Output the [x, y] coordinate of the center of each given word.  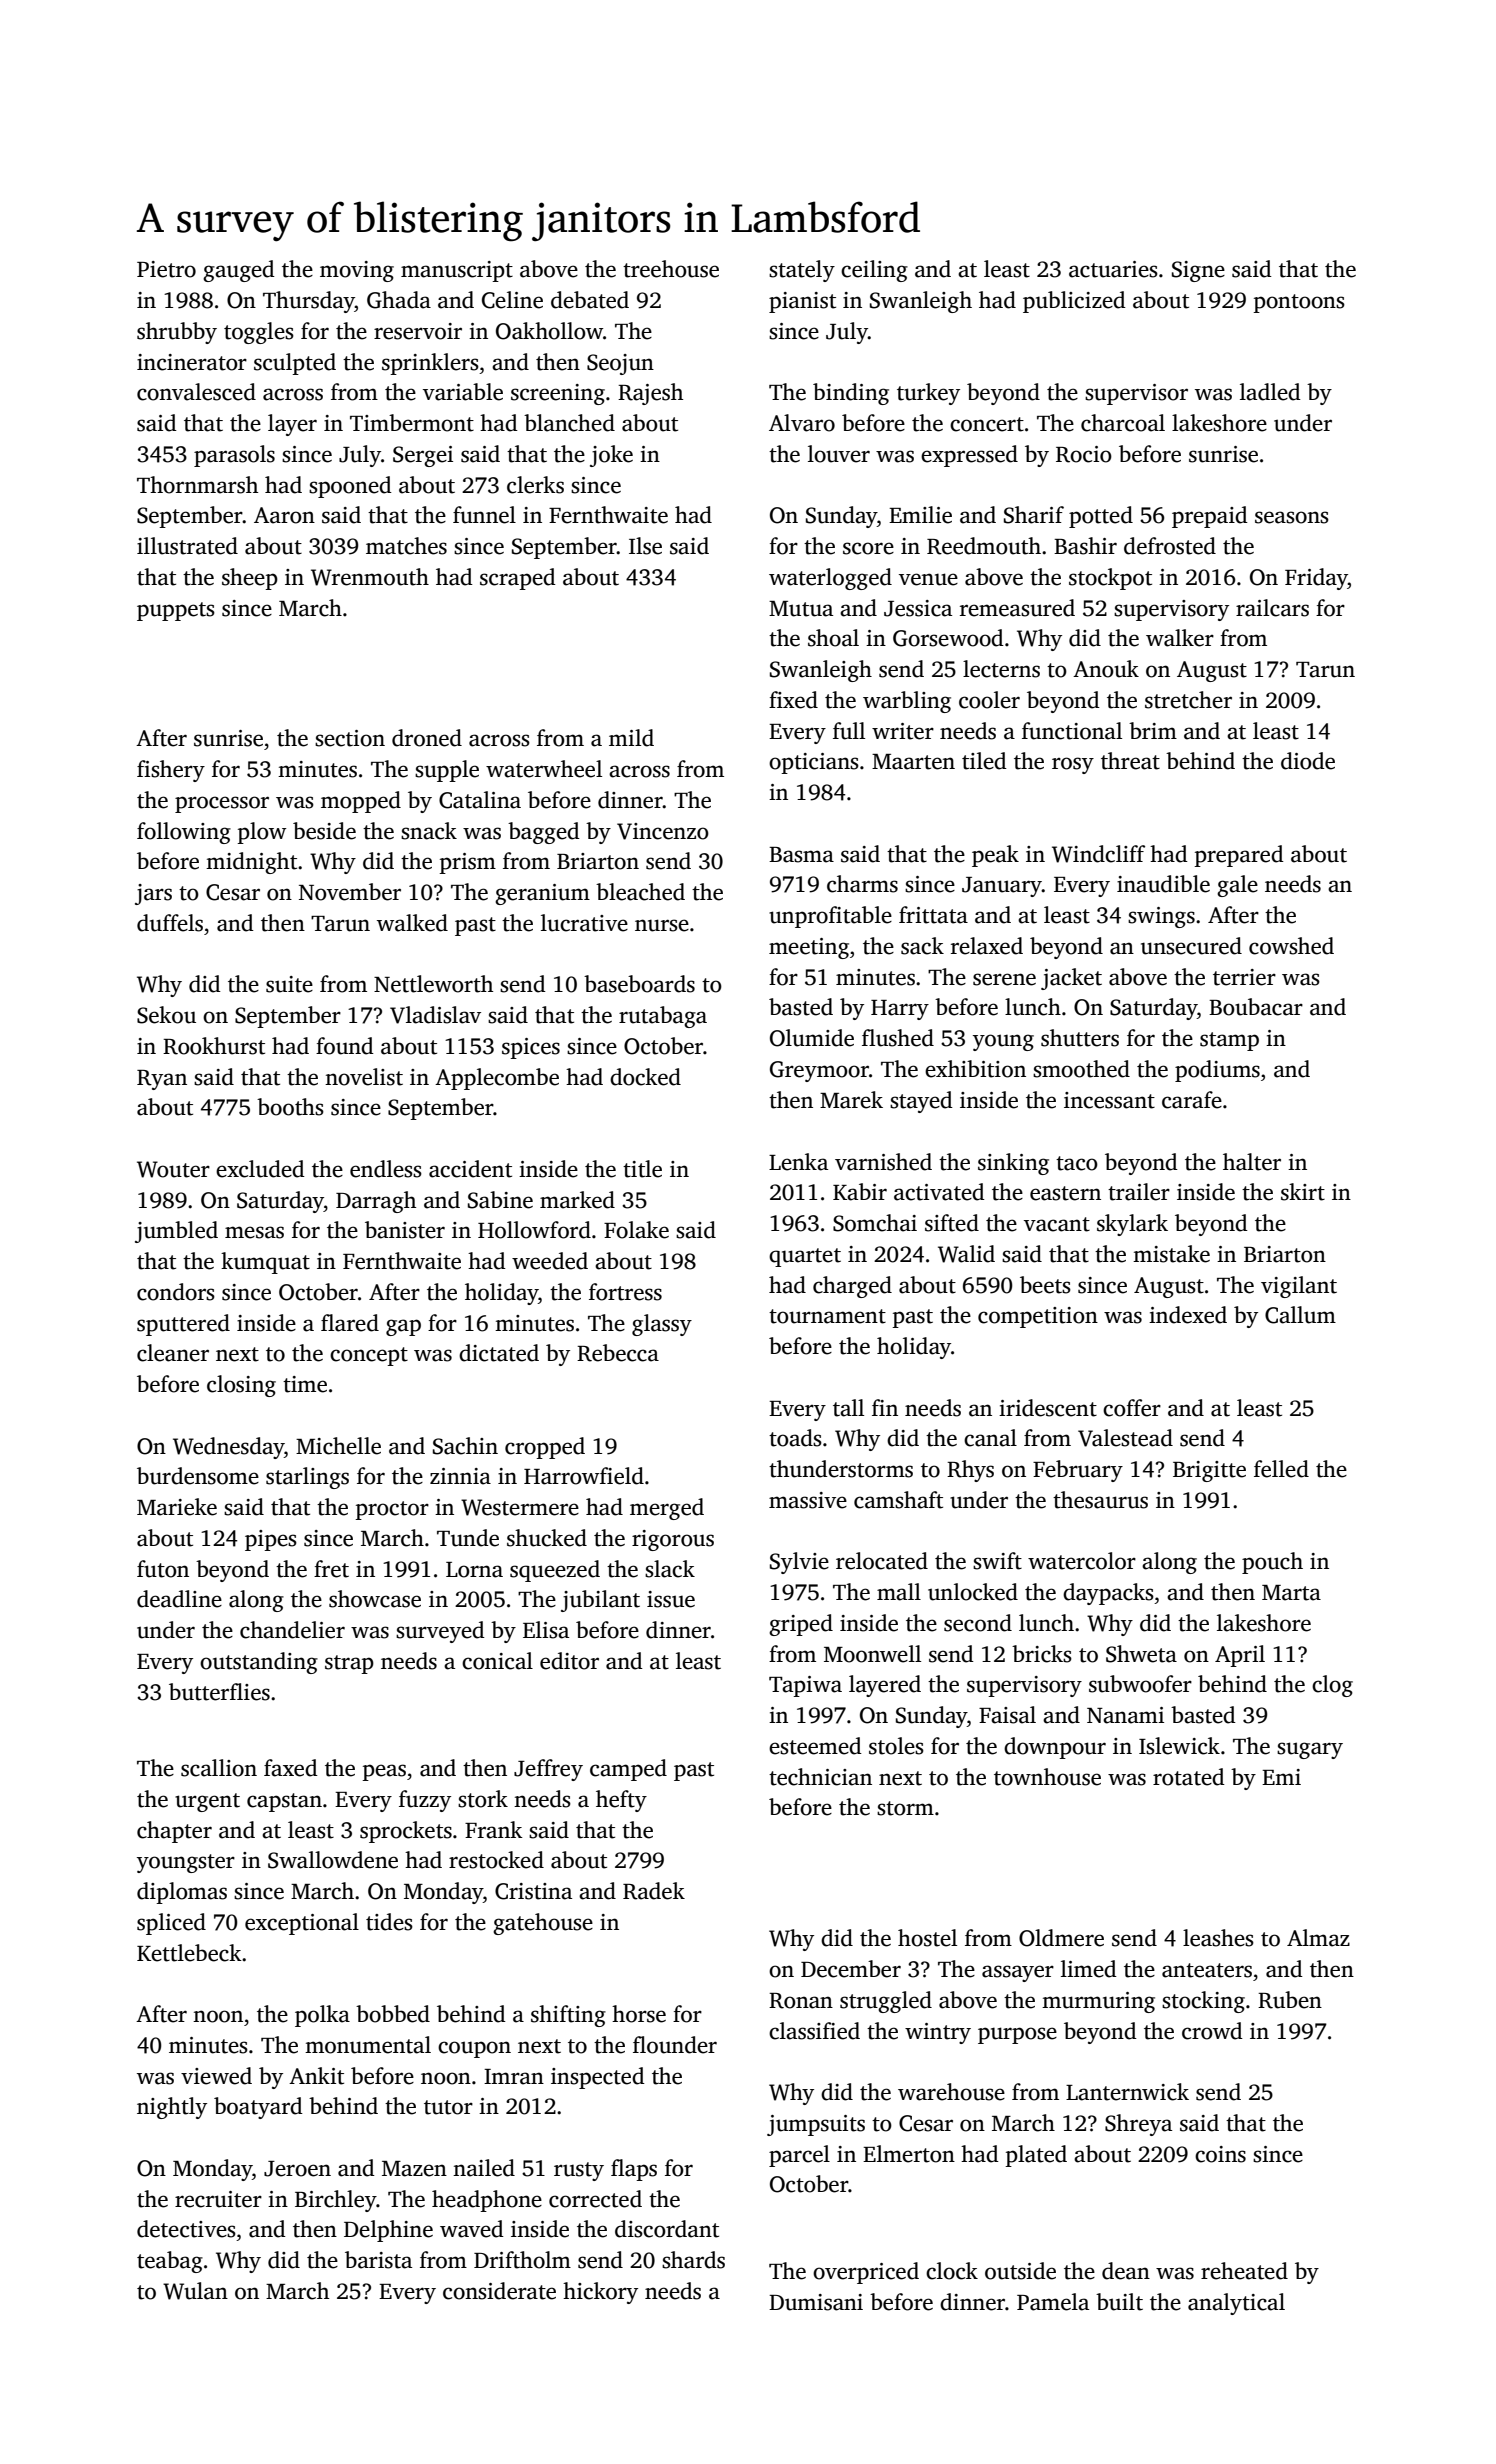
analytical [1236, 2304]
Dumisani [816, 2302]
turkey [928, 394]
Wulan [195, 2291]
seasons [1292, 517]
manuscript [457, 271]
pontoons [1299, 303]
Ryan [162, 1080]
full [849, 731]
